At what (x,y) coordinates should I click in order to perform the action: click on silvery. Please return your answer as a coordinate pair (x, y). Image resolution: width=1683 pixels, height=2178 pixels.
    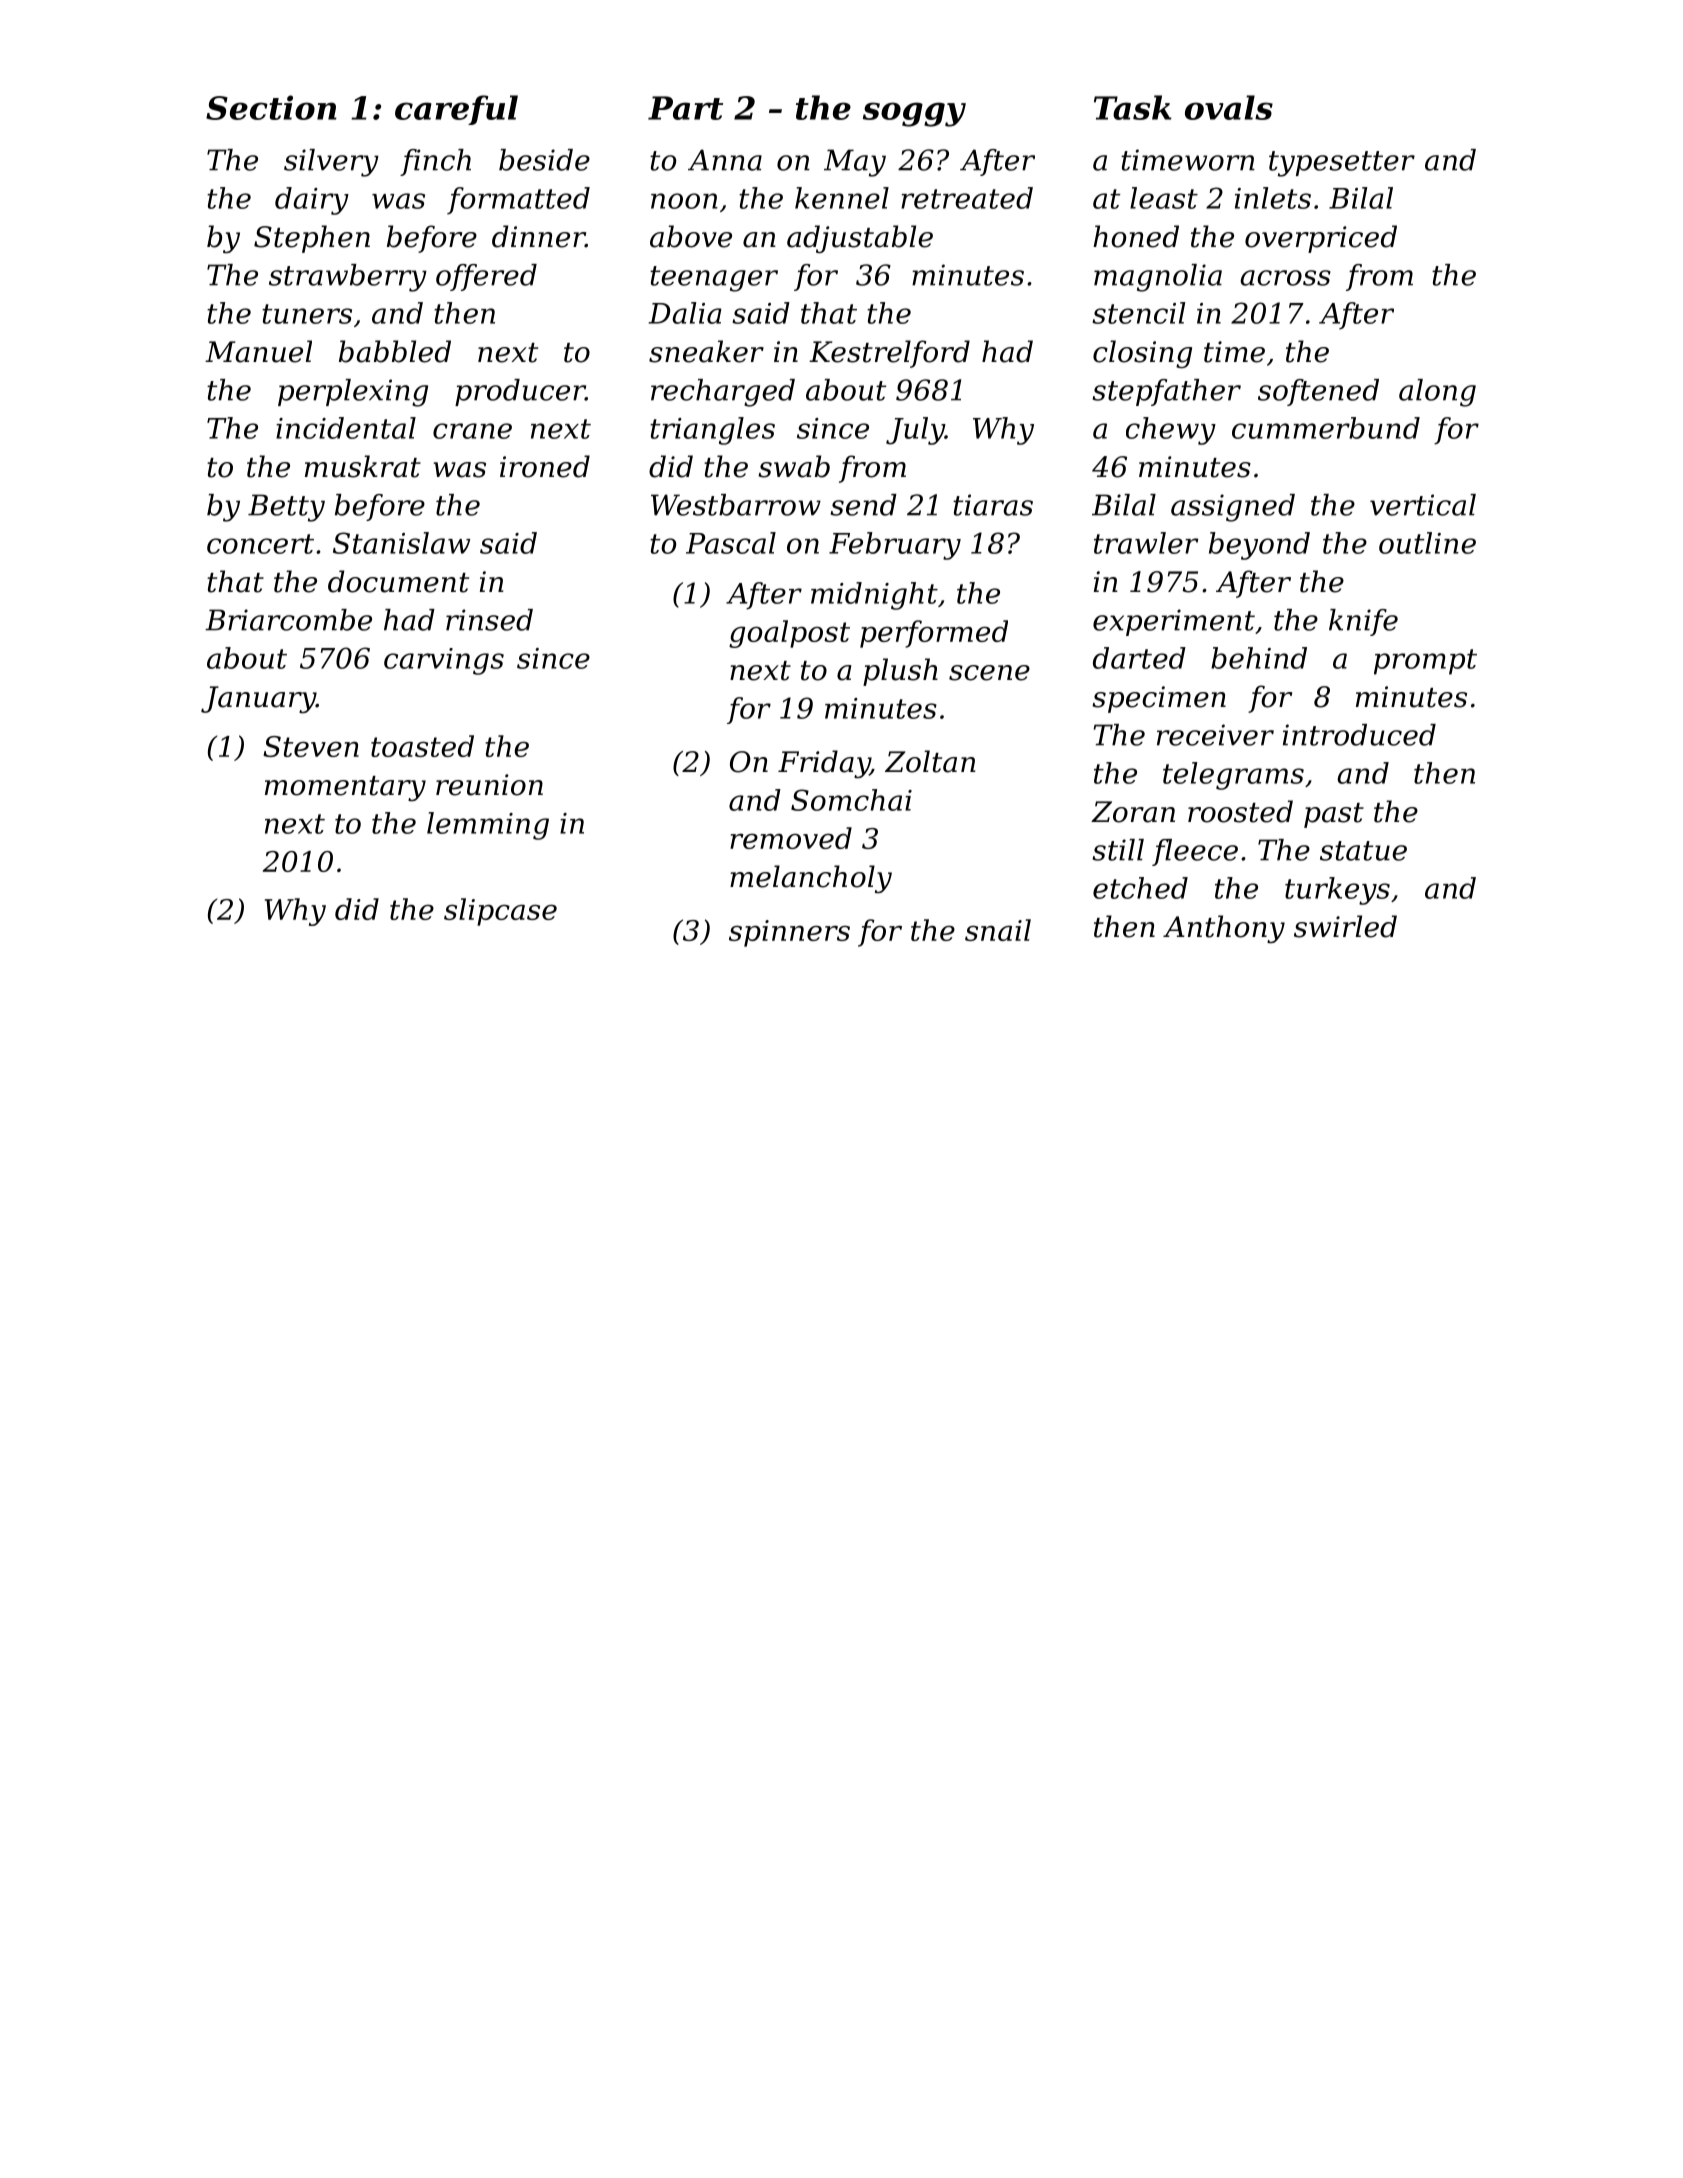
    Looking at the image, I should click on (331, 163).
